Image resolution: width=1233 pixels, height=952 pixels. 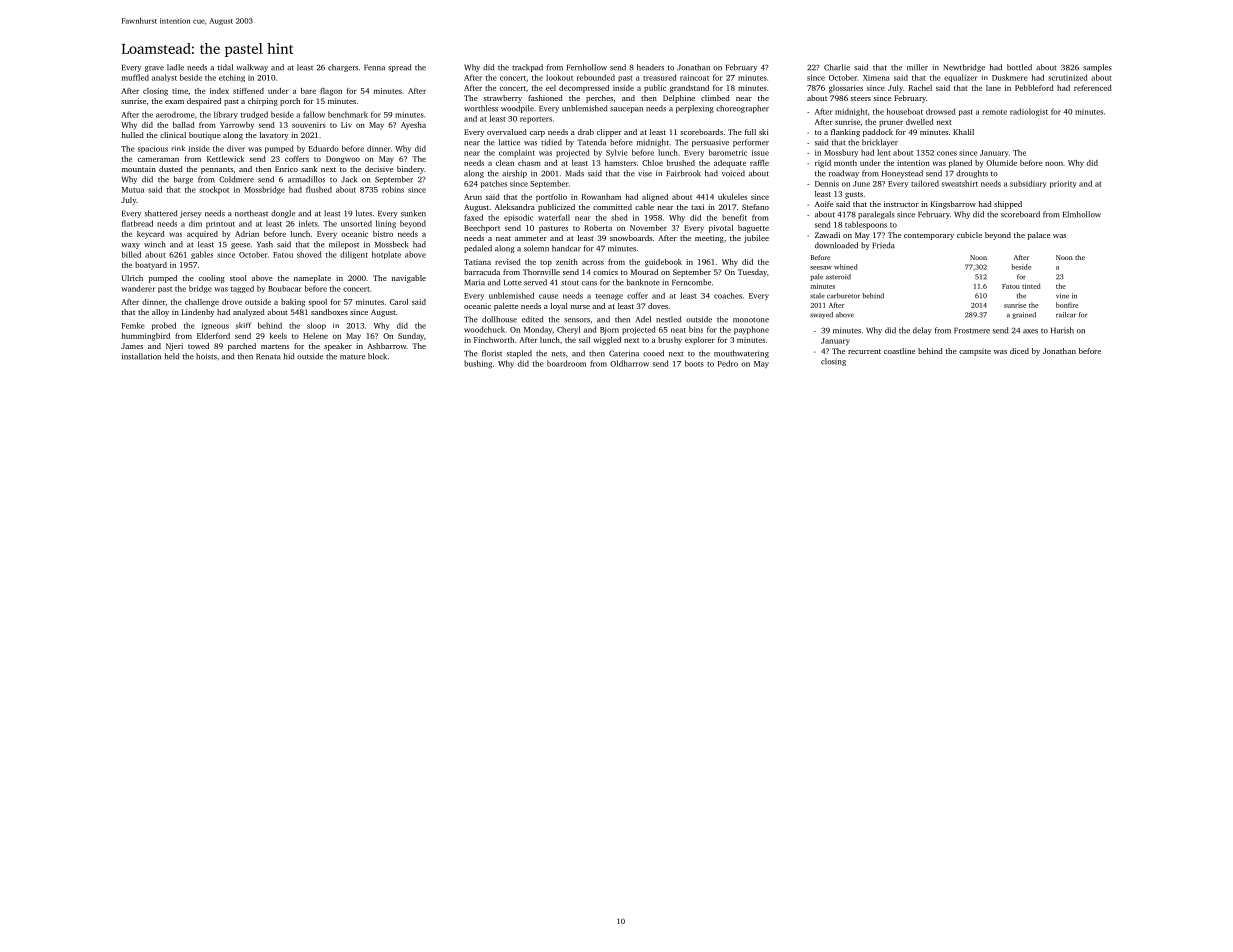 I want to click on bottled, so click(x=1019, y=67).
